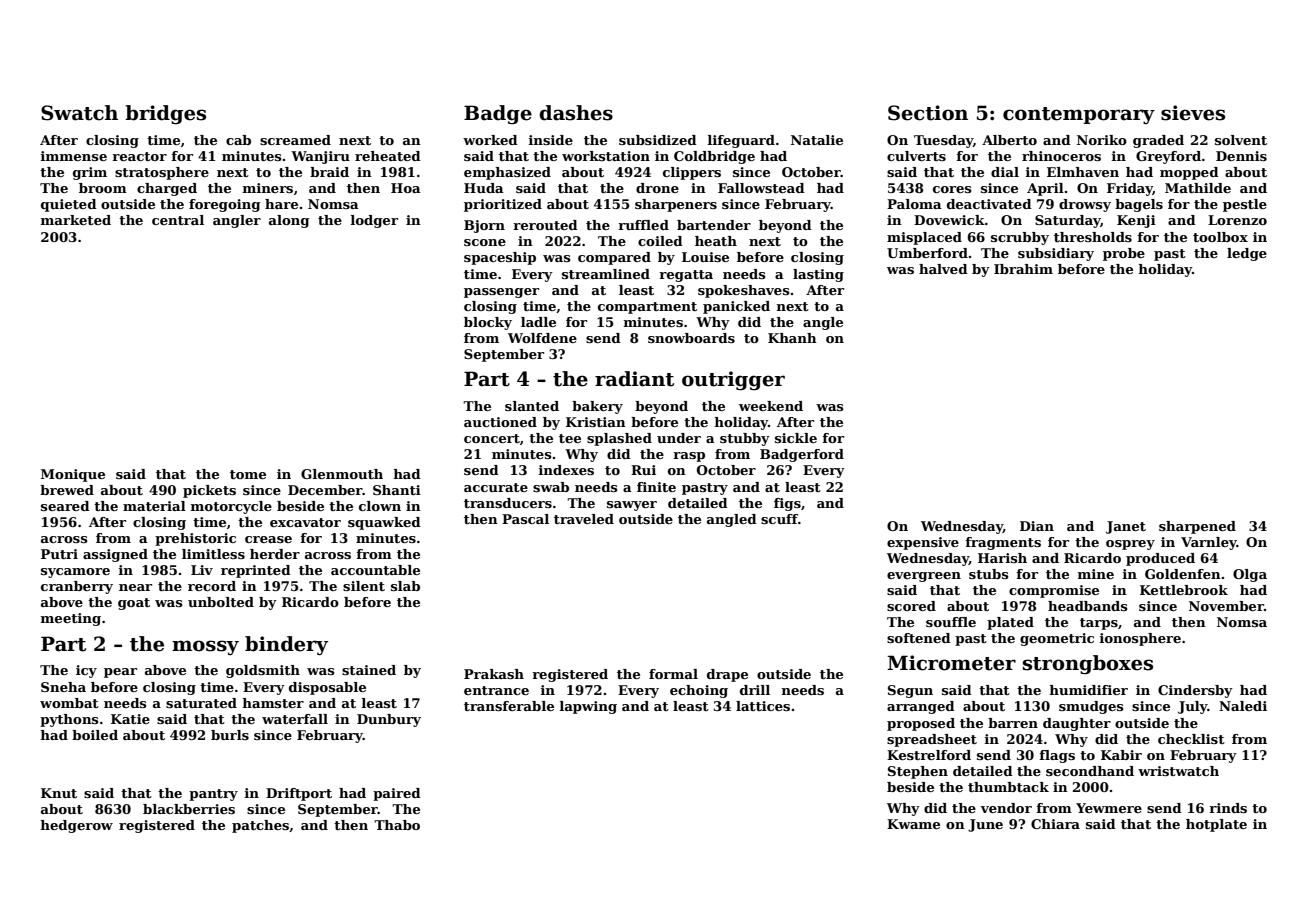  I want to click on Janet, so click(1126, 527).
